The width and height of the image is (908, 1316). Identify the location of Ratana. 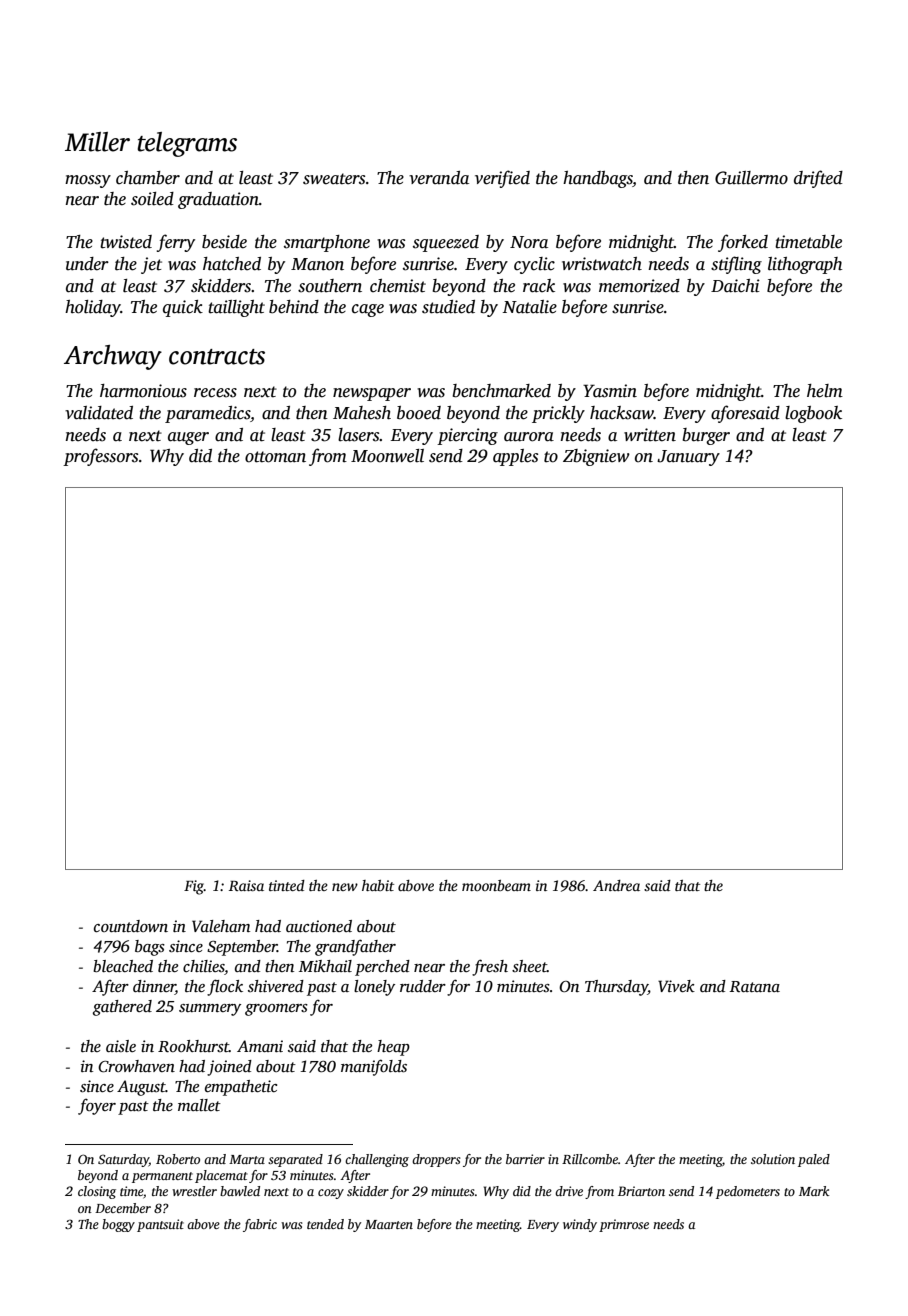
(755, 986).
